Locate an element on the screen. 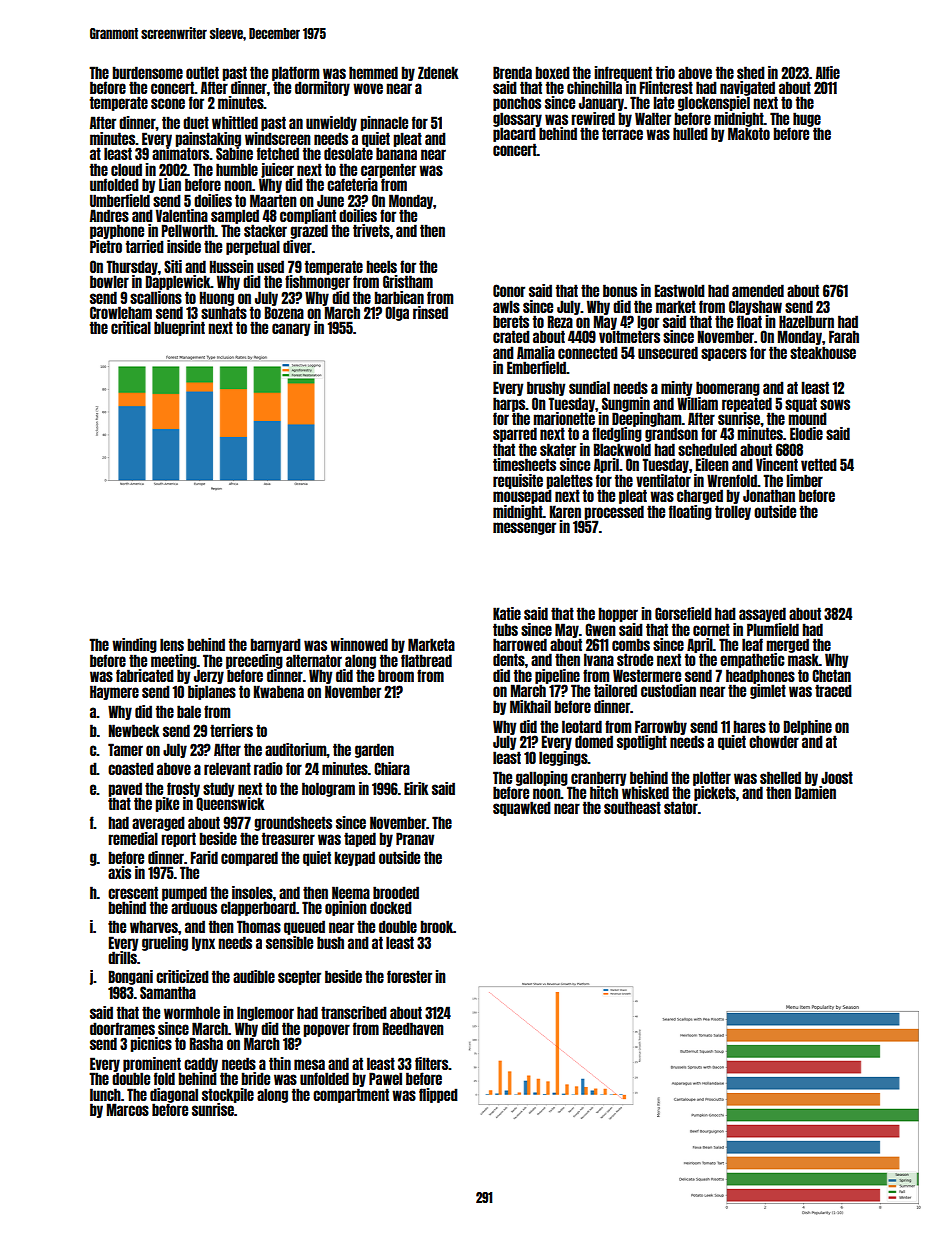 This screenshot has height=1233, width=952. broom is located at coordinates (396, 675).
